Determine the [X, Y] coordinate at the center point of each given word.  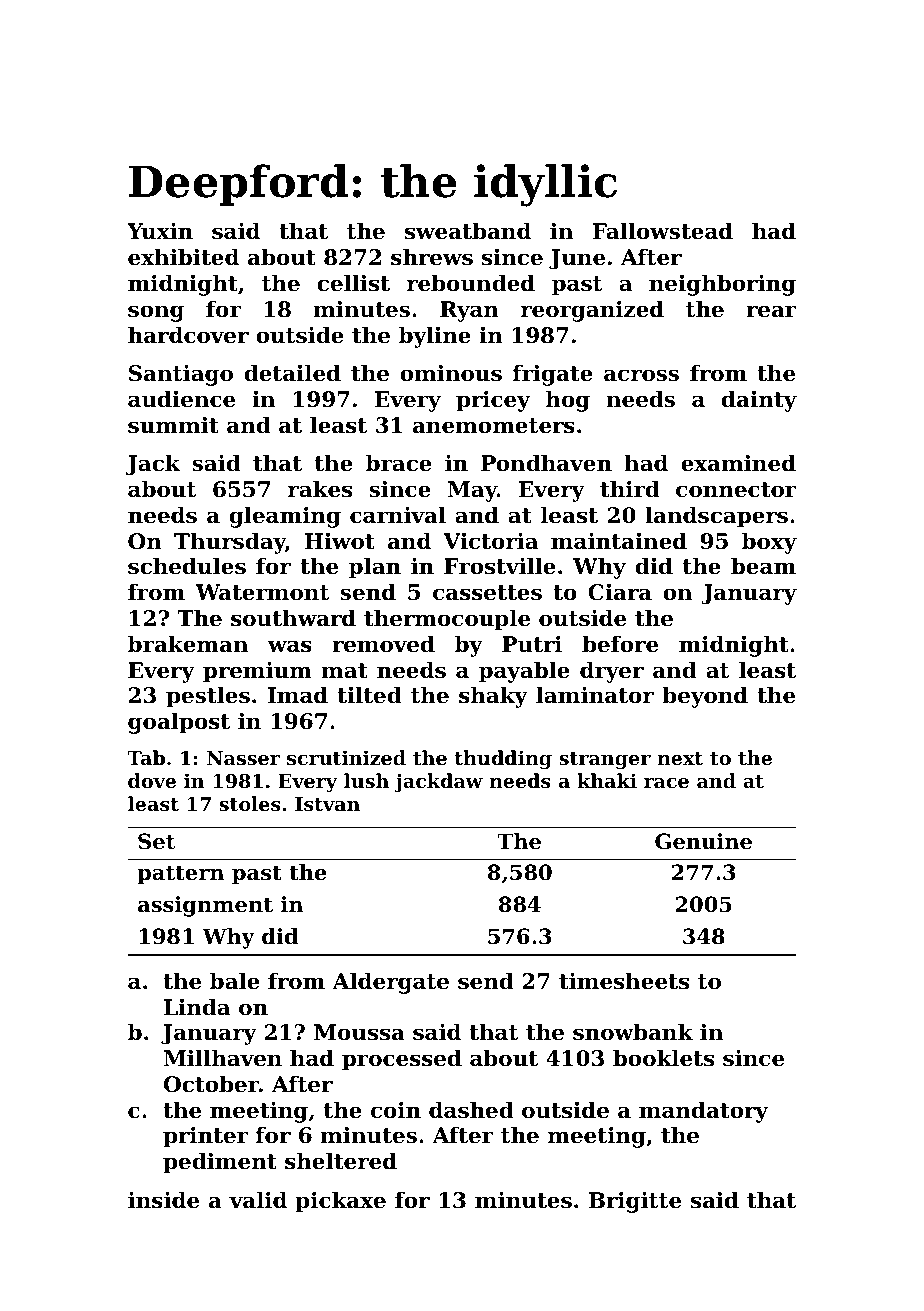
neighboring [722, 285]
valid [258, 1200]
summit [173, 425]
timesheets [624, 981]
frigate [553, 375]
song [156, 313]
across [641, 375]
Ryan [469, 311]
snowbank [633, 1032]
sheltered [341, 1161]
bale [235, 981]
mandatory [703, 1112]
